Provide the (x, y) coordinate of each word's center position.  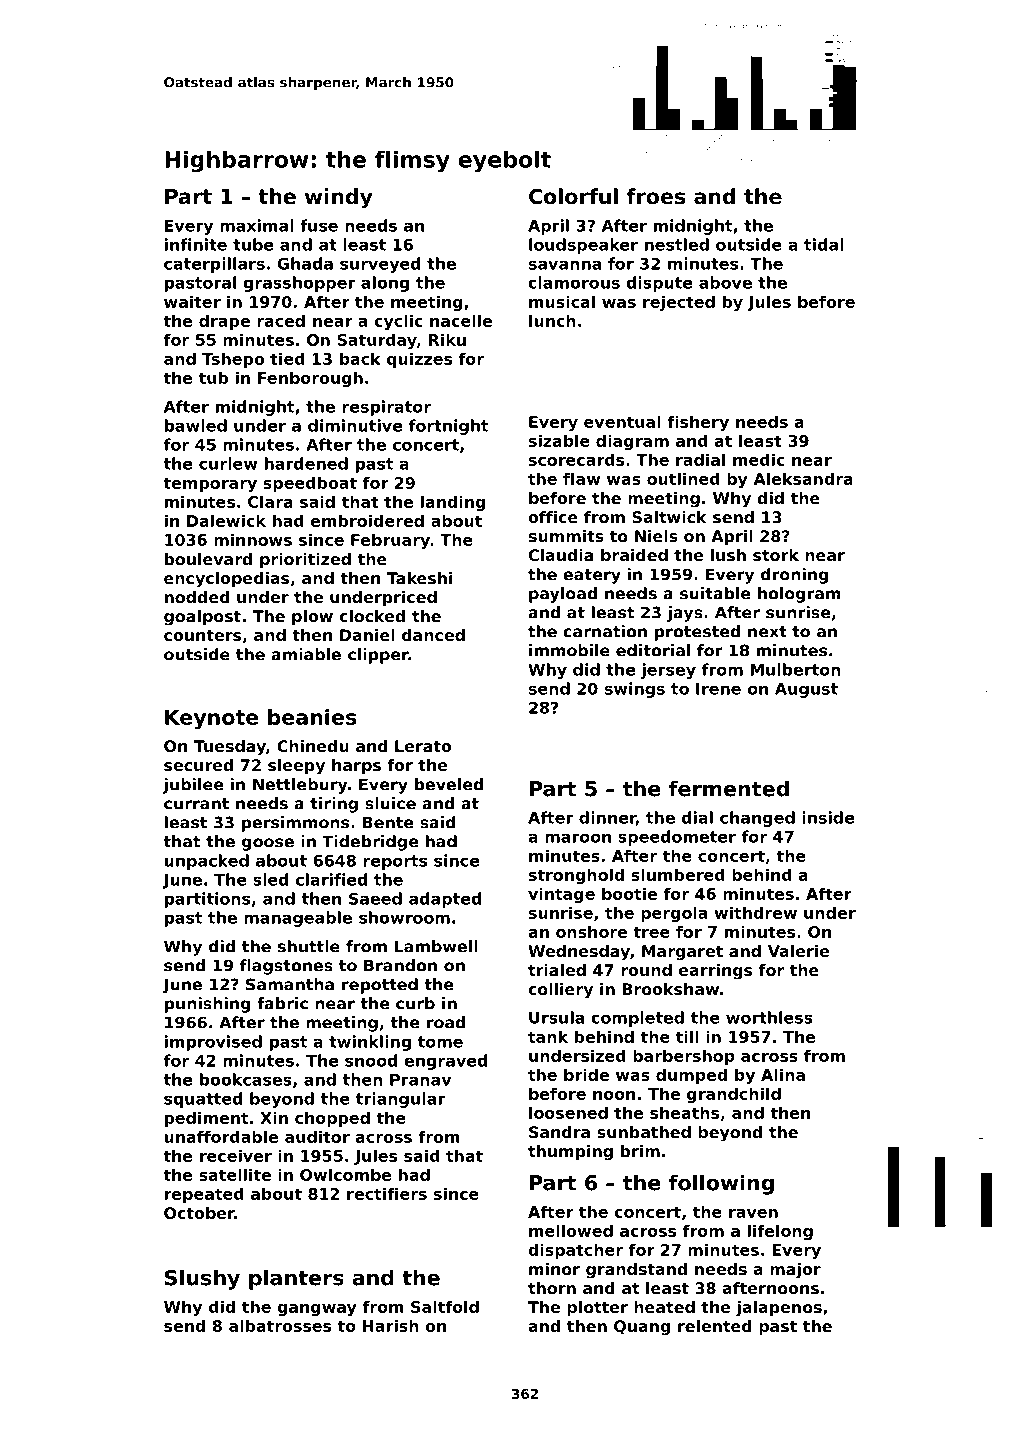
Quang (642, 1328)
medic (759, 459)
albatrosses (280, 1325)
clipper (378, 656)
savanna (565, 265)
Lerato (423, 746)
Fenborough (310, 379)
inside (828, 817)
